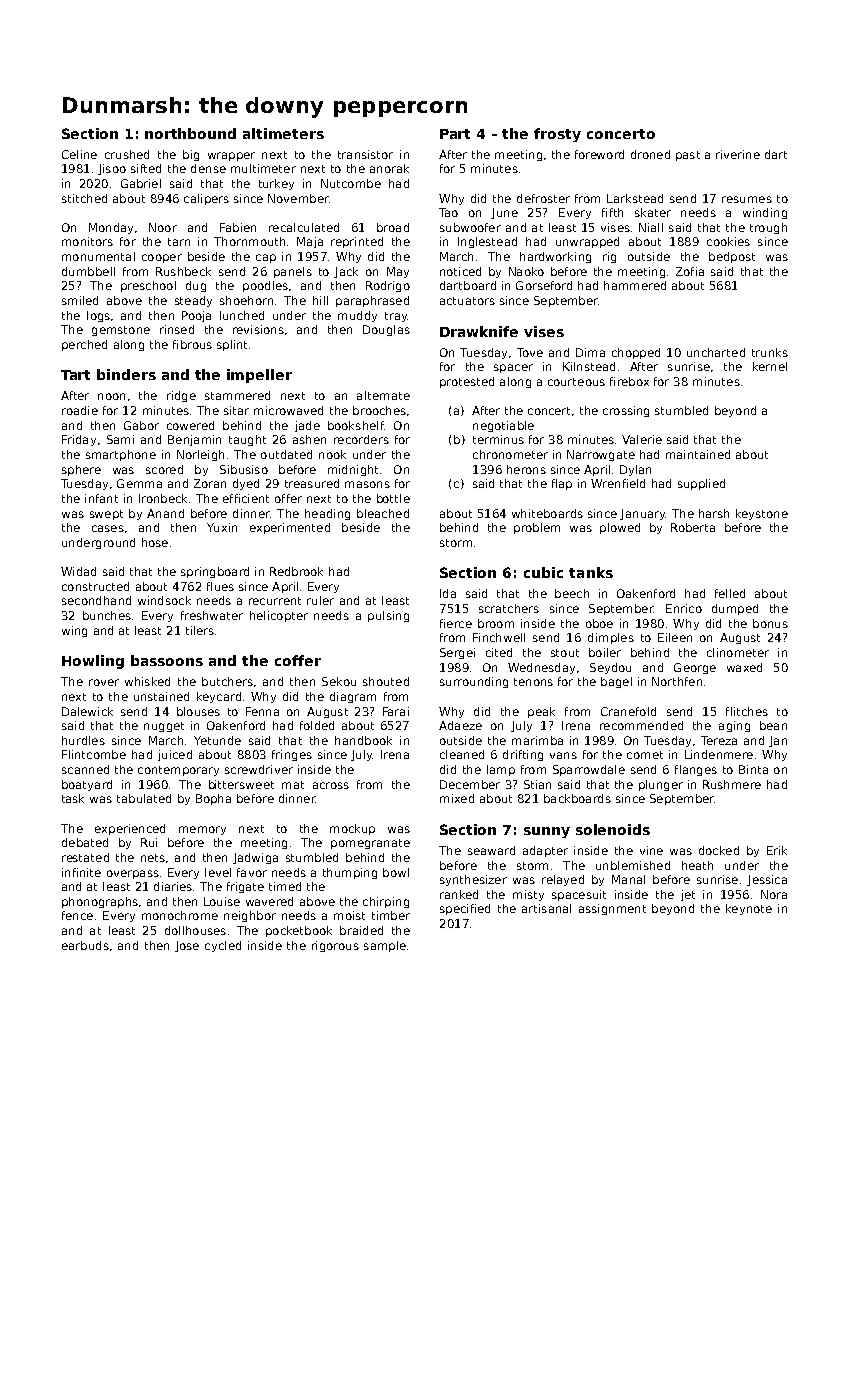 The height and width of the image is (1400, 849). I want to click on recommended, so click(641, 725).
